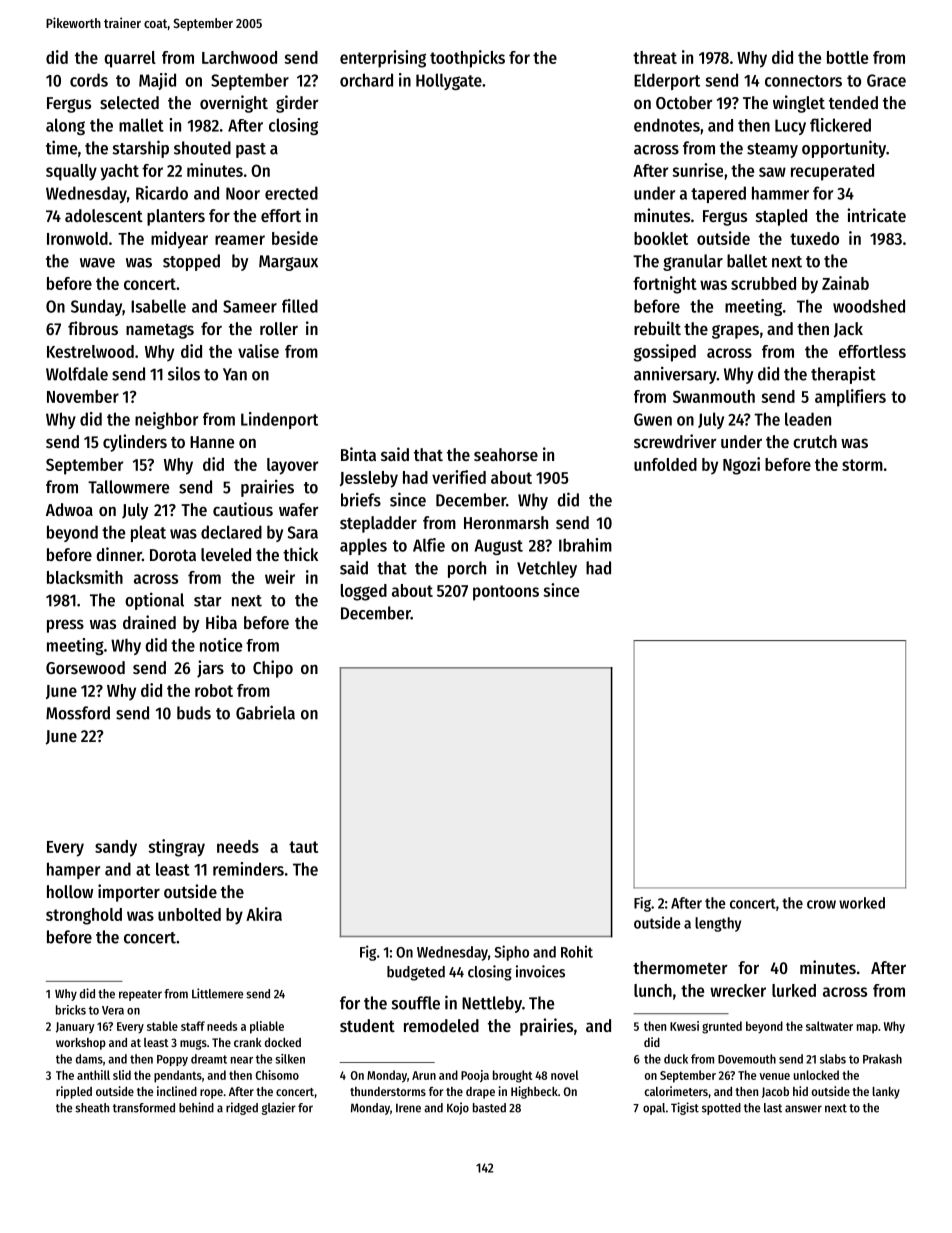 The width and height of the page is (952, 1233). I want to click on Ngozi, so click(741, 466).
